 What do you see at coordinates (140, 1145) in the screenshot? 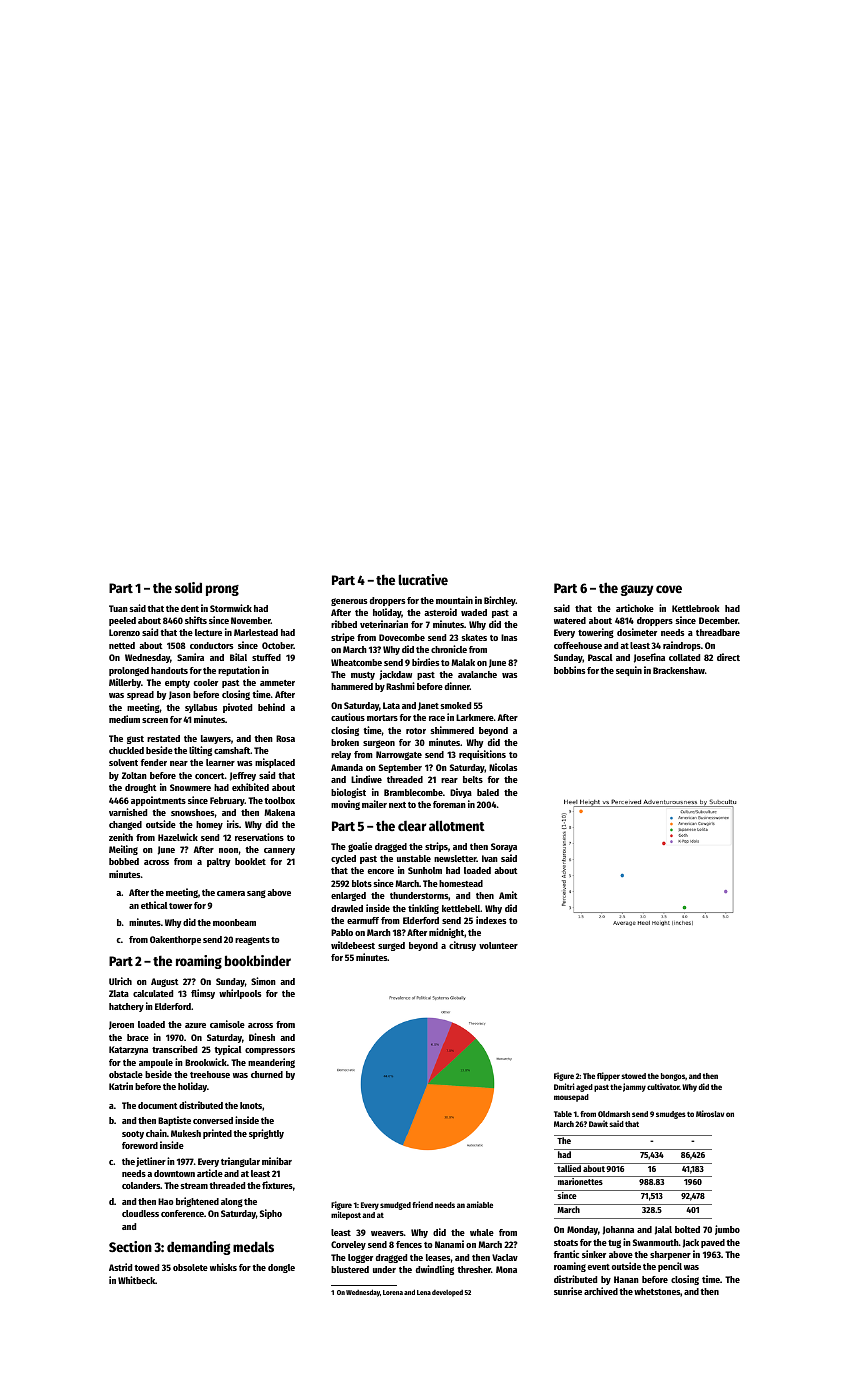
I see `foreword` at bounding box center [140, 1145].
